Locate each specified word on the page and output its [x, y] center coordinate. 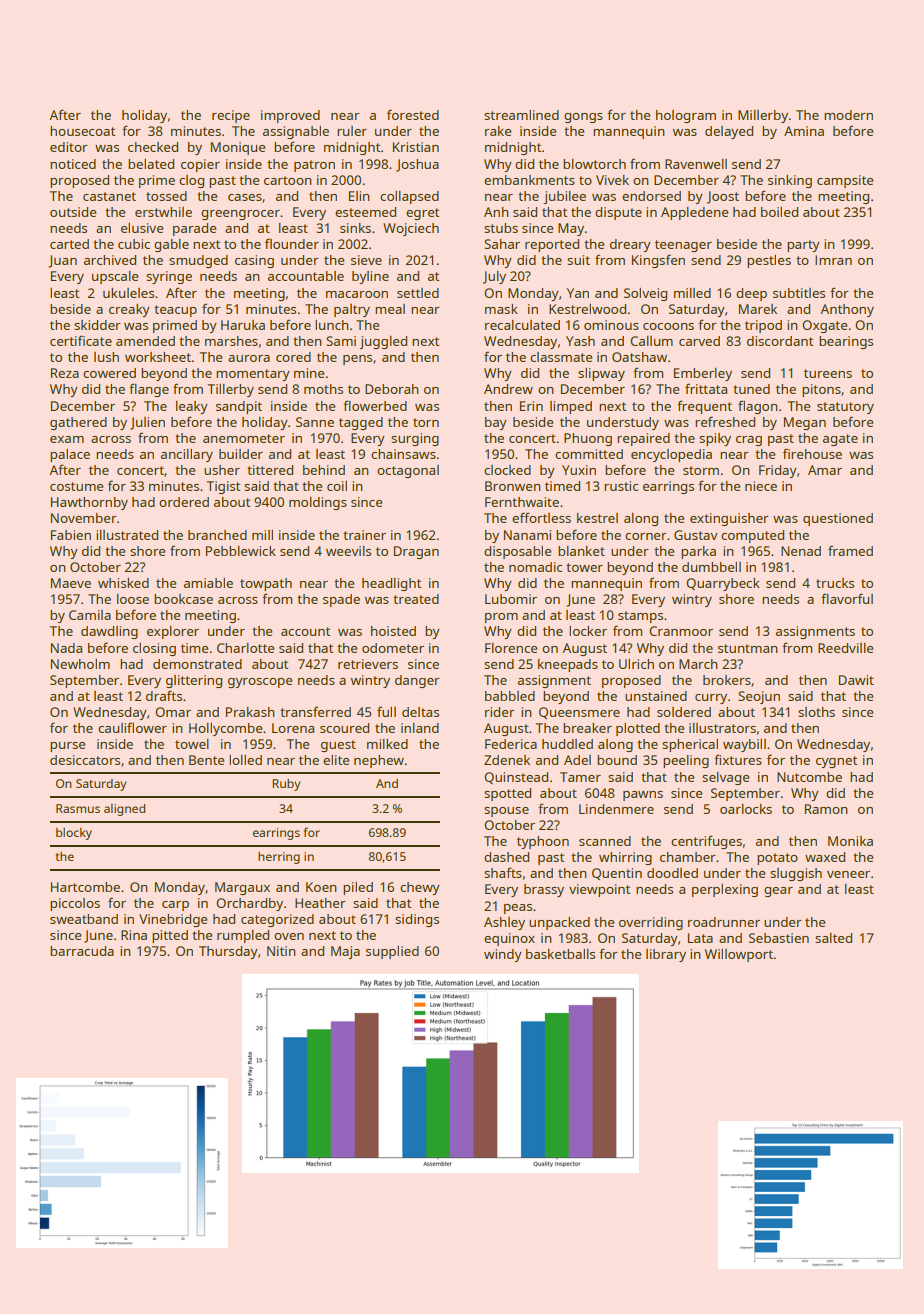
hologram [686, 116]
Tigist [223, 487]
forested [413, 114]
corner [646, 536]
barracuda [82, 951]
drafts [164, 695]
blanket [581, 551]
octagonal [408, 471]
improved [290, 116]
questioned [838, 519]
